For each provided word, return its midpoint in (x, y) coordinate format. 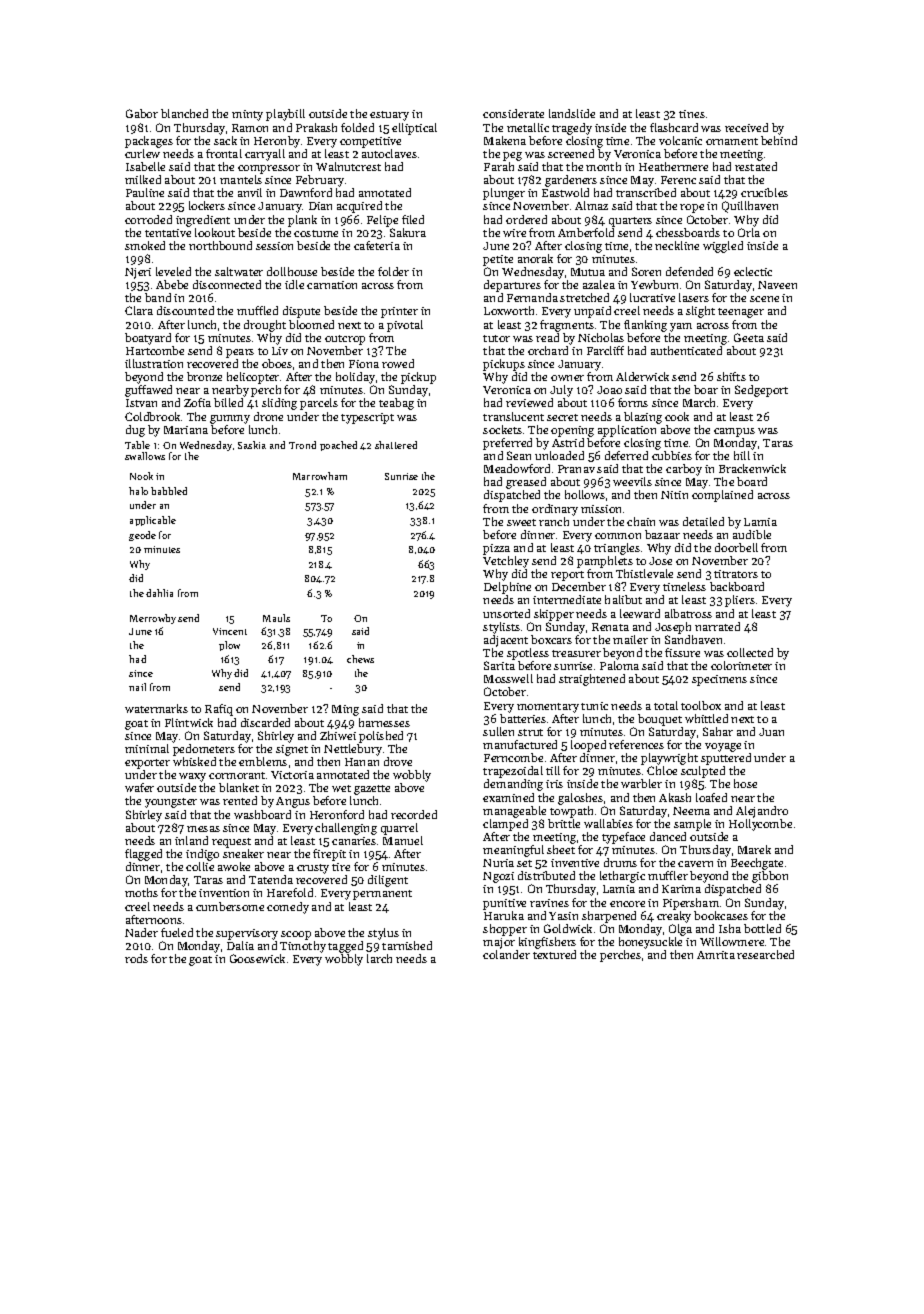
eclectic (753, 271)
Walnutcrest (348, 166)
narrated (717, 626)
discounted (185, 310)
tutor (496, 338)
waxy (192, 777)
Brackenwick (752, 468)
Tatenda (271, 879)
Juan (771, 732)
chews (360, 659)
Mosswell (508, 678)
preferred (507, 444)
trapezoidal (513, 772)
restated (756, 166)
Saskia (252, 445)
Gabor (142, 113)
